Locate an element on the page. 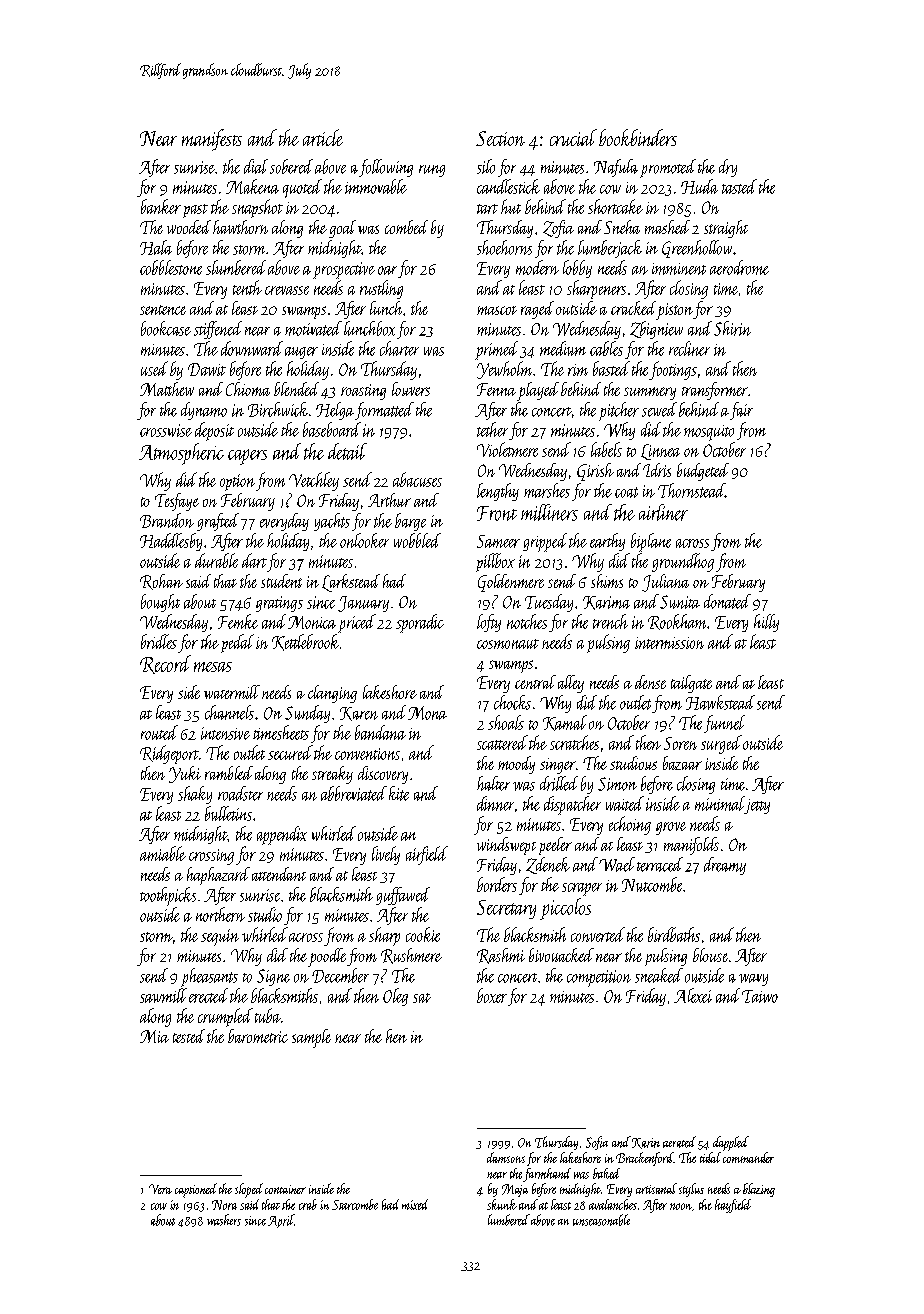 This page has width=924, height=1314. singer is located at coordinates (558, 766).
